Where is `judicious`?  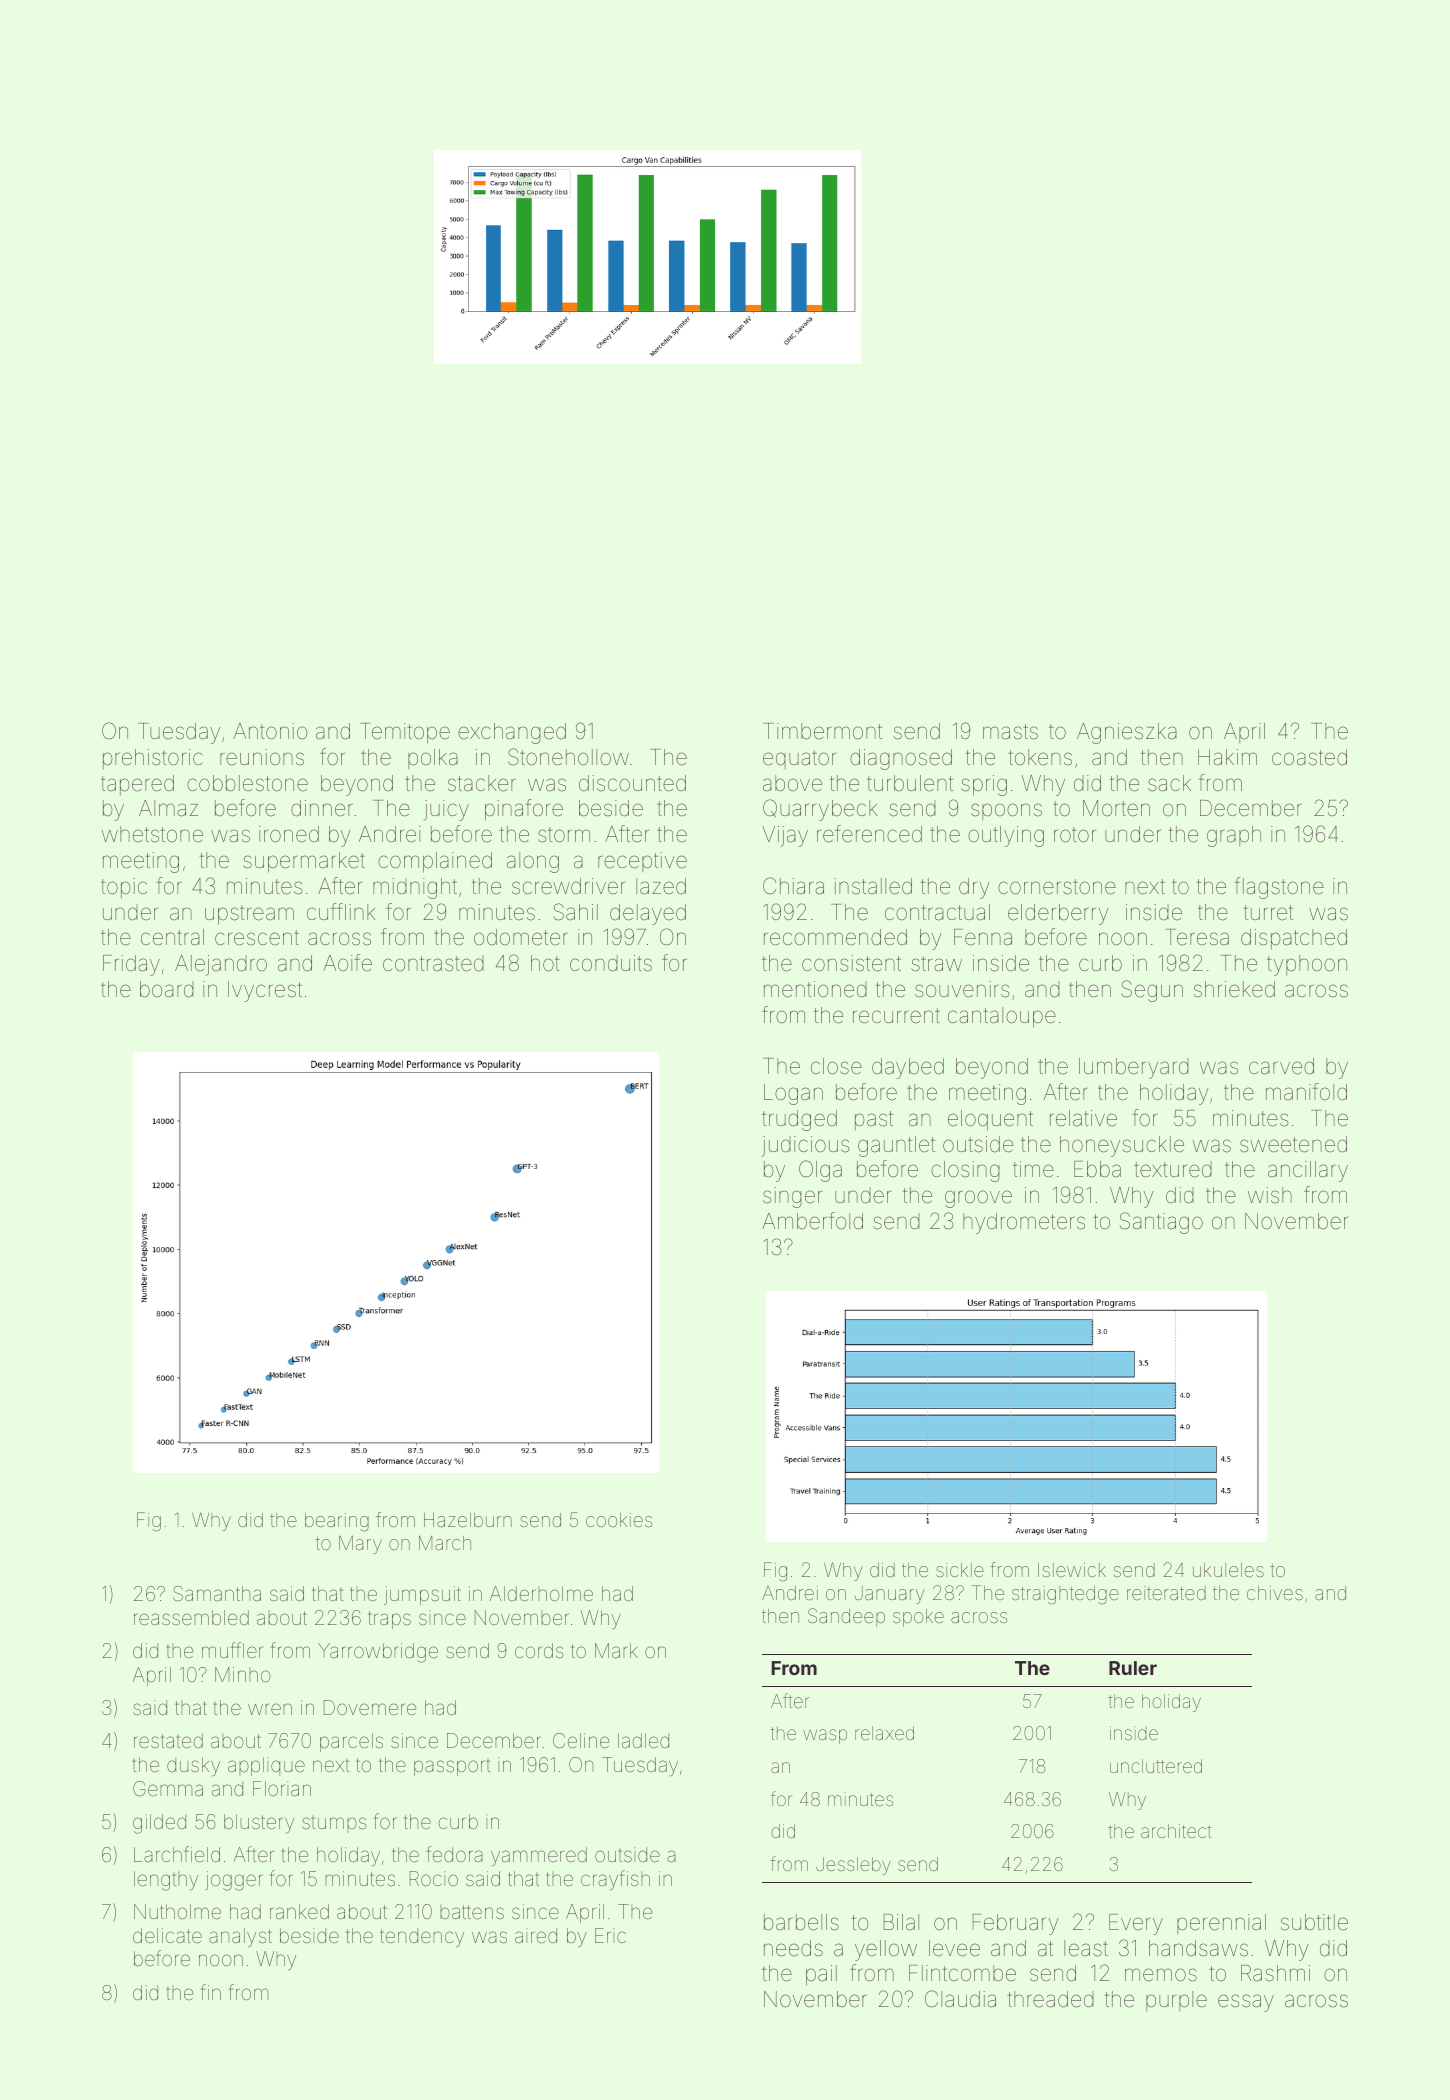 judicious is located at coordinates (805, 1146).
